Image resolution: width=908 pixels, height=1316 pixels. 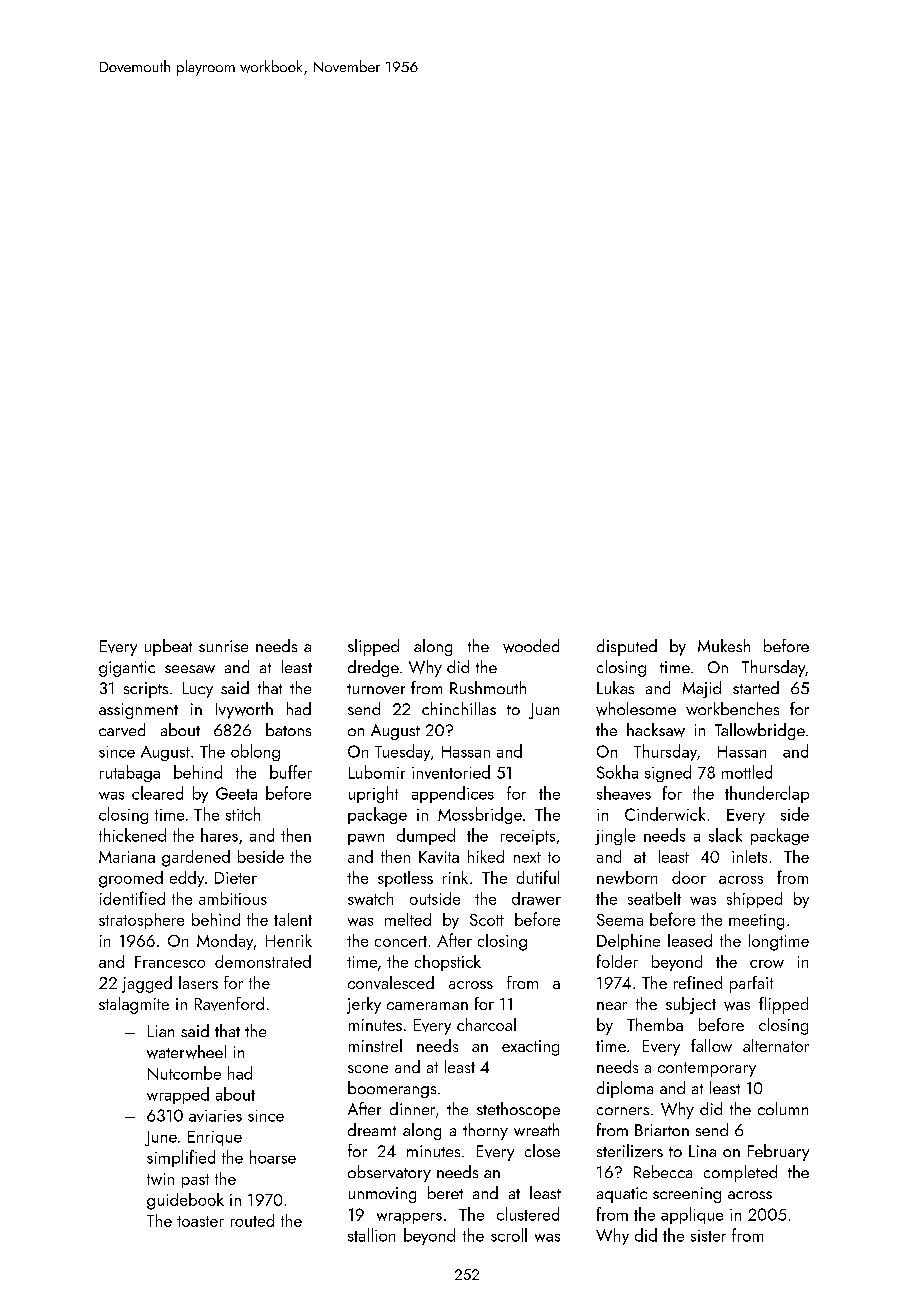 I want to click on diploma, so click(x=625, y=1089).
